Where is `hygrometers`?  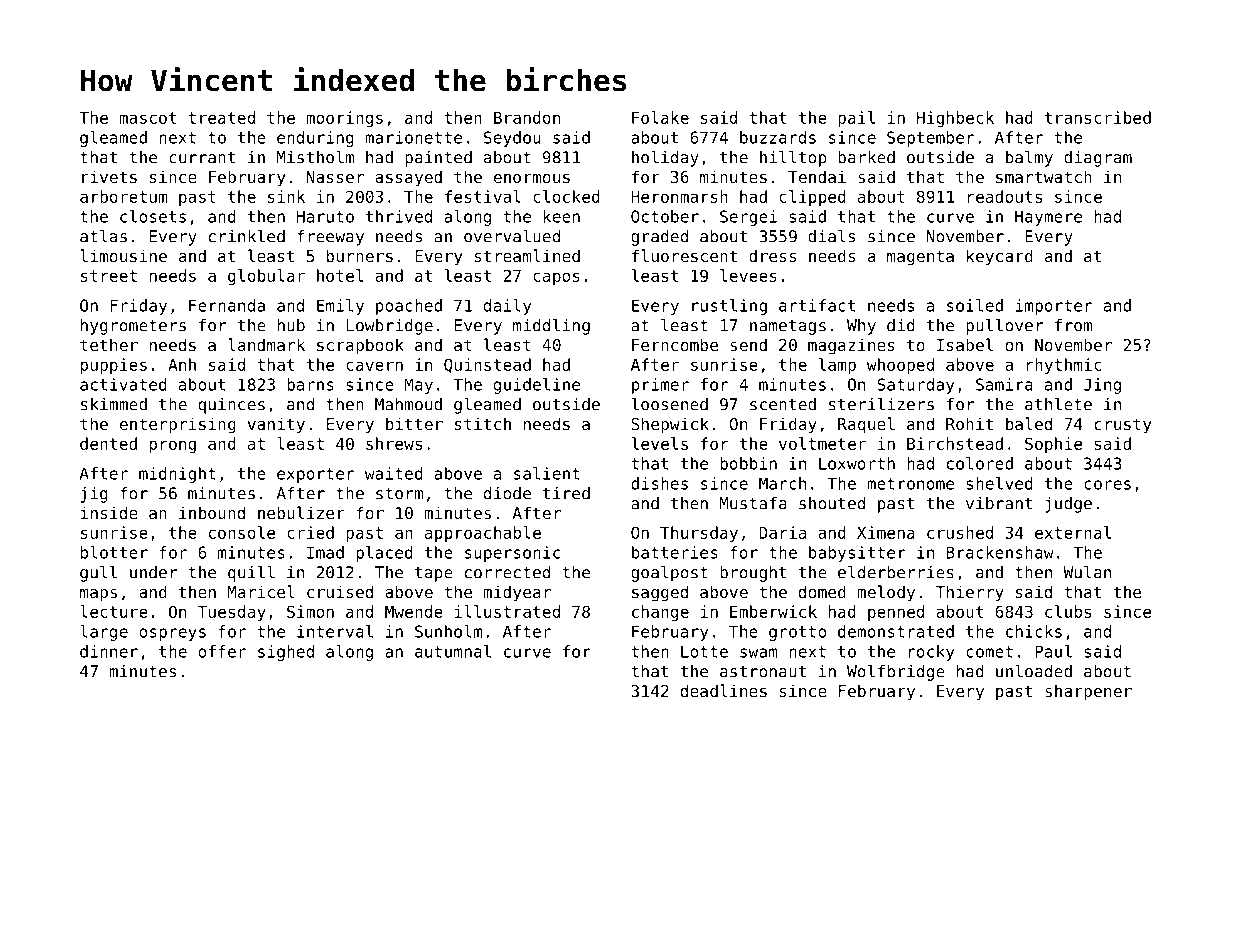 hygrometers is located at coordinates (133, 327).
